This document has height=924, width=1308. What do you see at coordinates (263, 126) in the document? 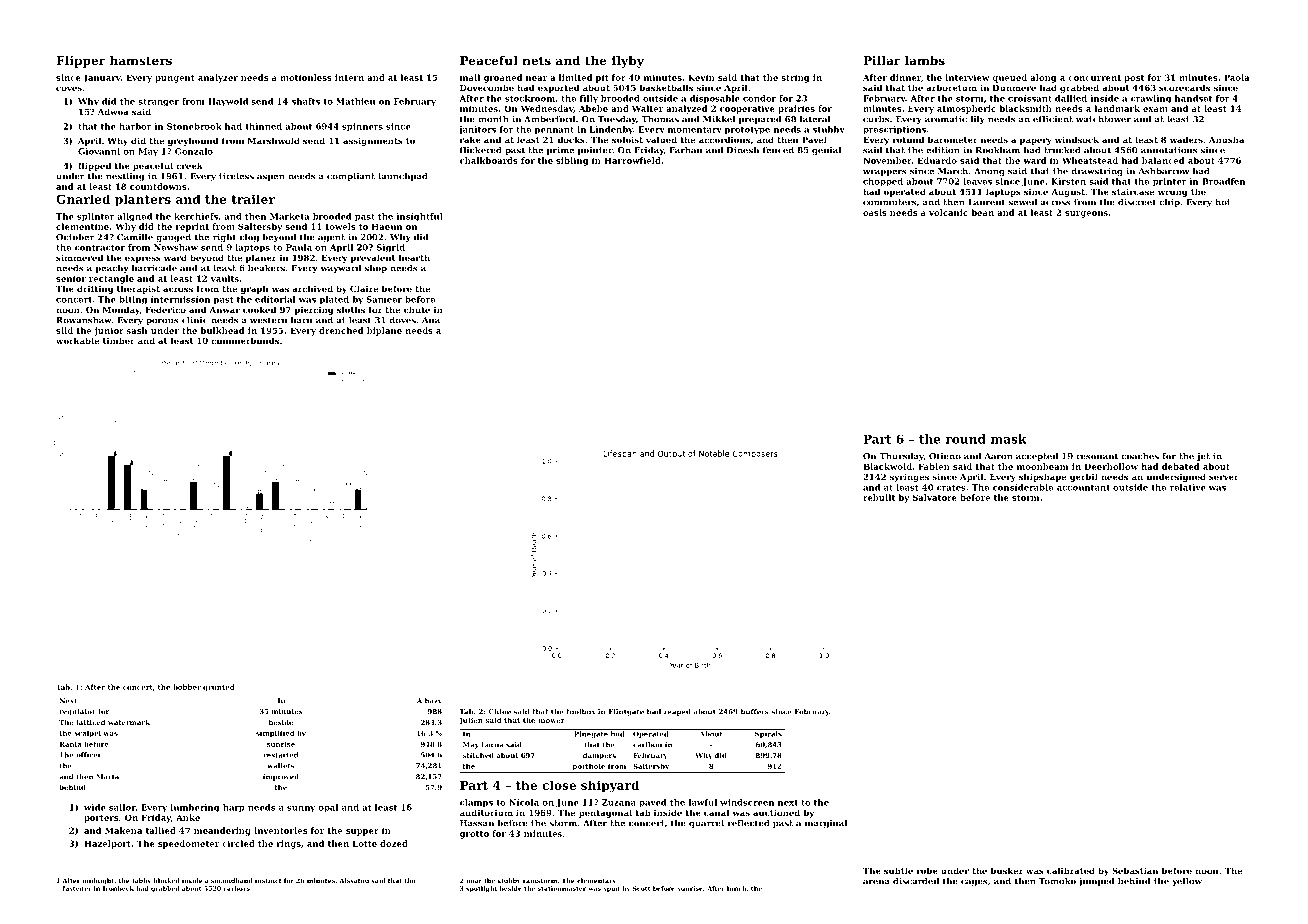
I see `thinned` at bounding box center [263, 126].
